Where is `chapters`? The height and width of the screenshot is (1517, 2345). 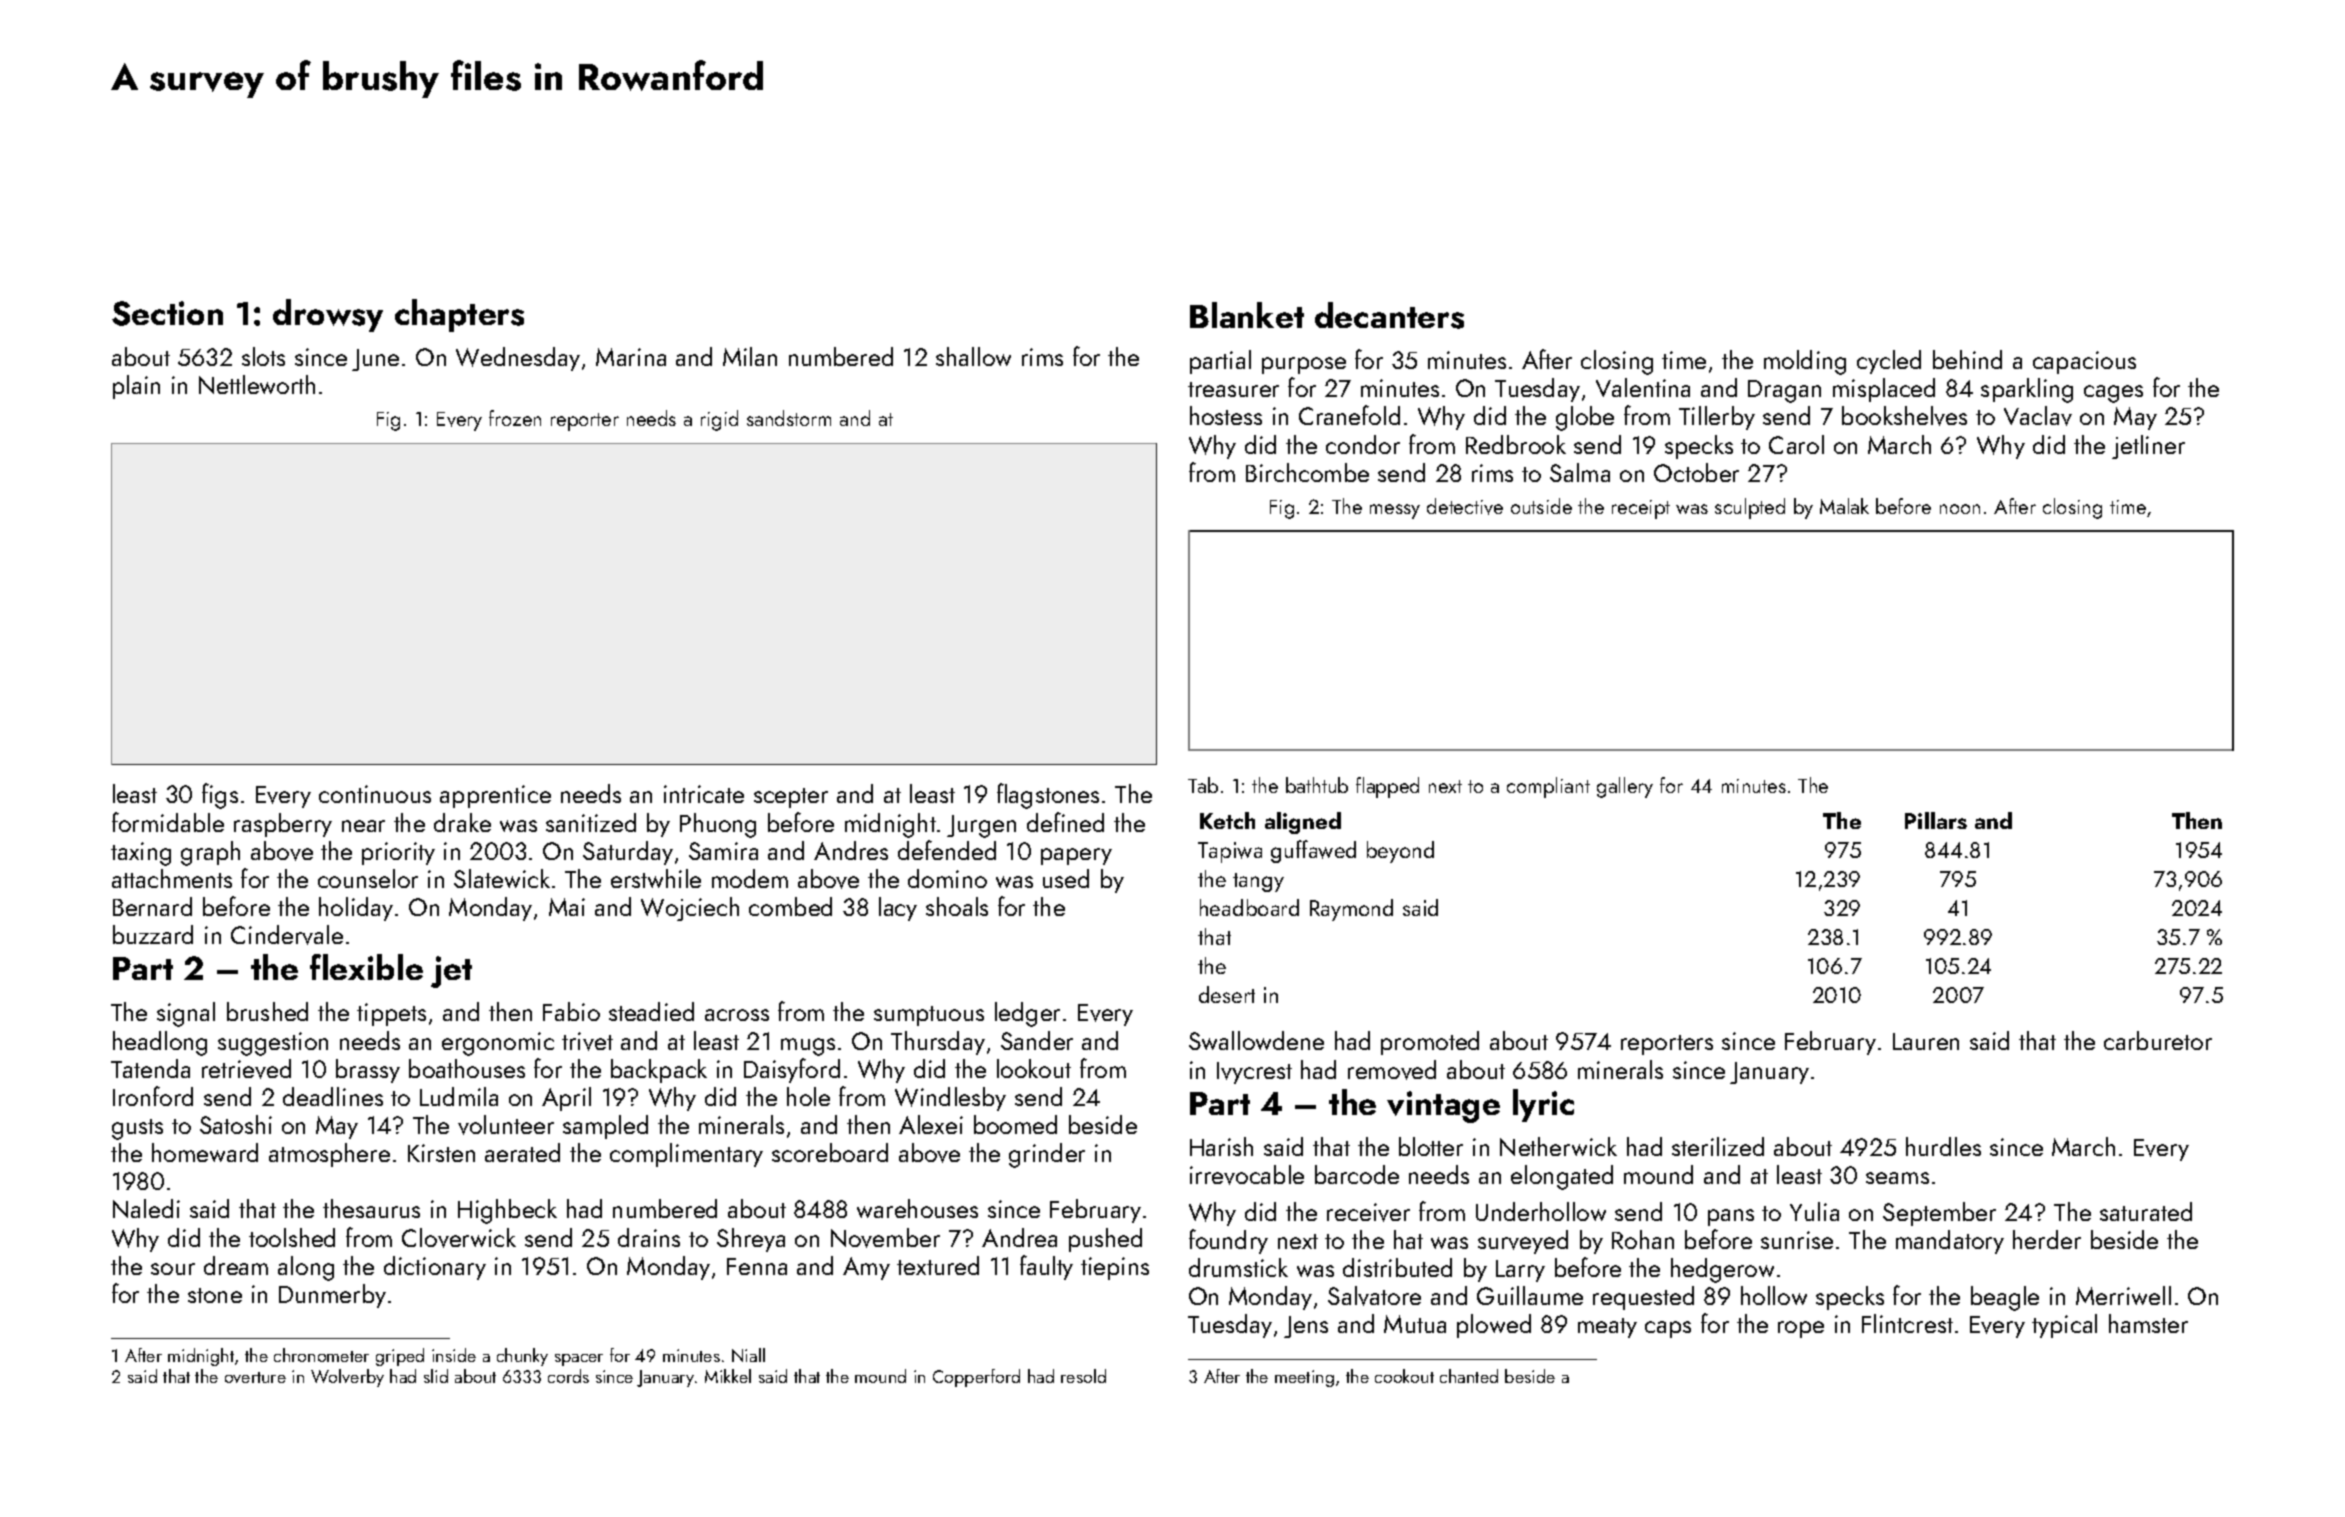
chapters is located at coordinates (459, 315).
